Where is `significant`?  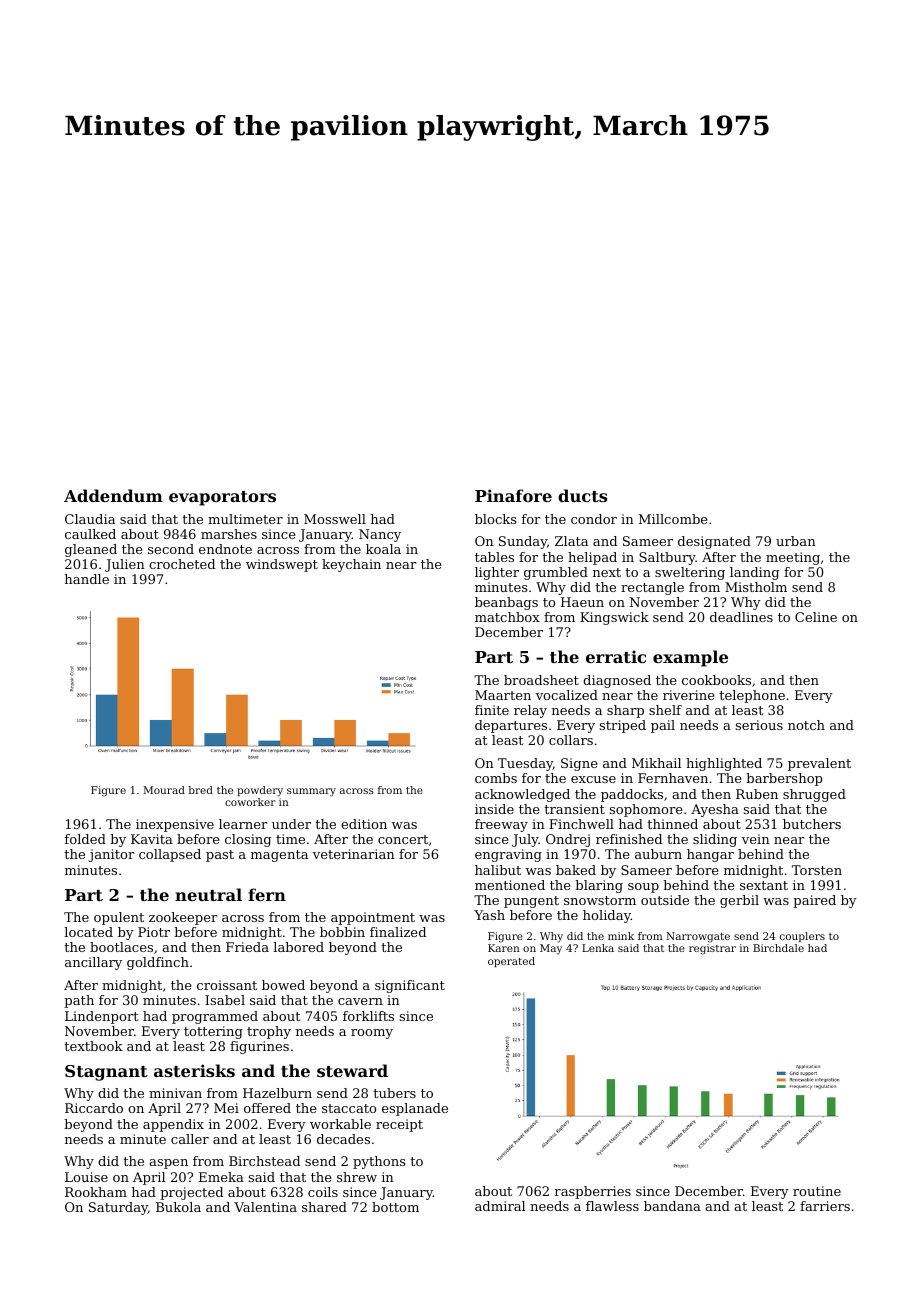 significant is located at coordinates (410, 986).
